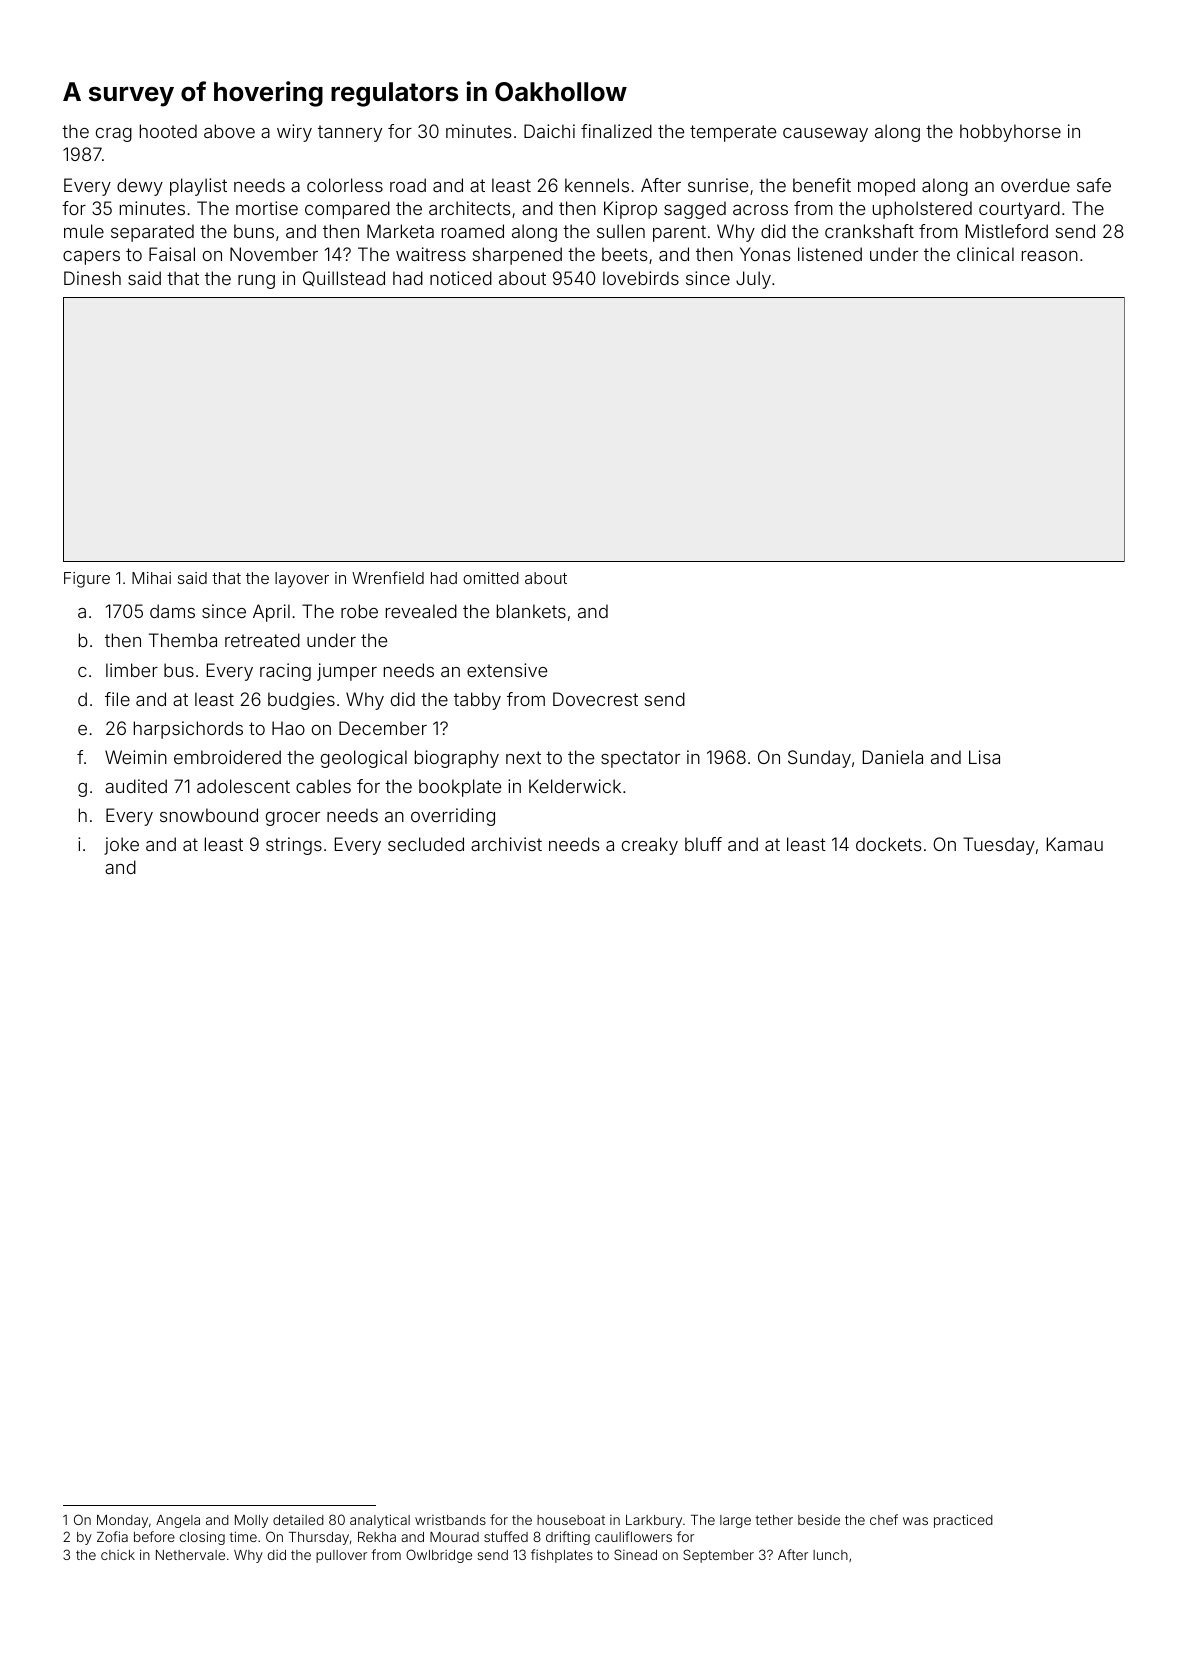  Describe the element at coordinates (118, 1555) in the screenshot. I see `chick` at that location.
